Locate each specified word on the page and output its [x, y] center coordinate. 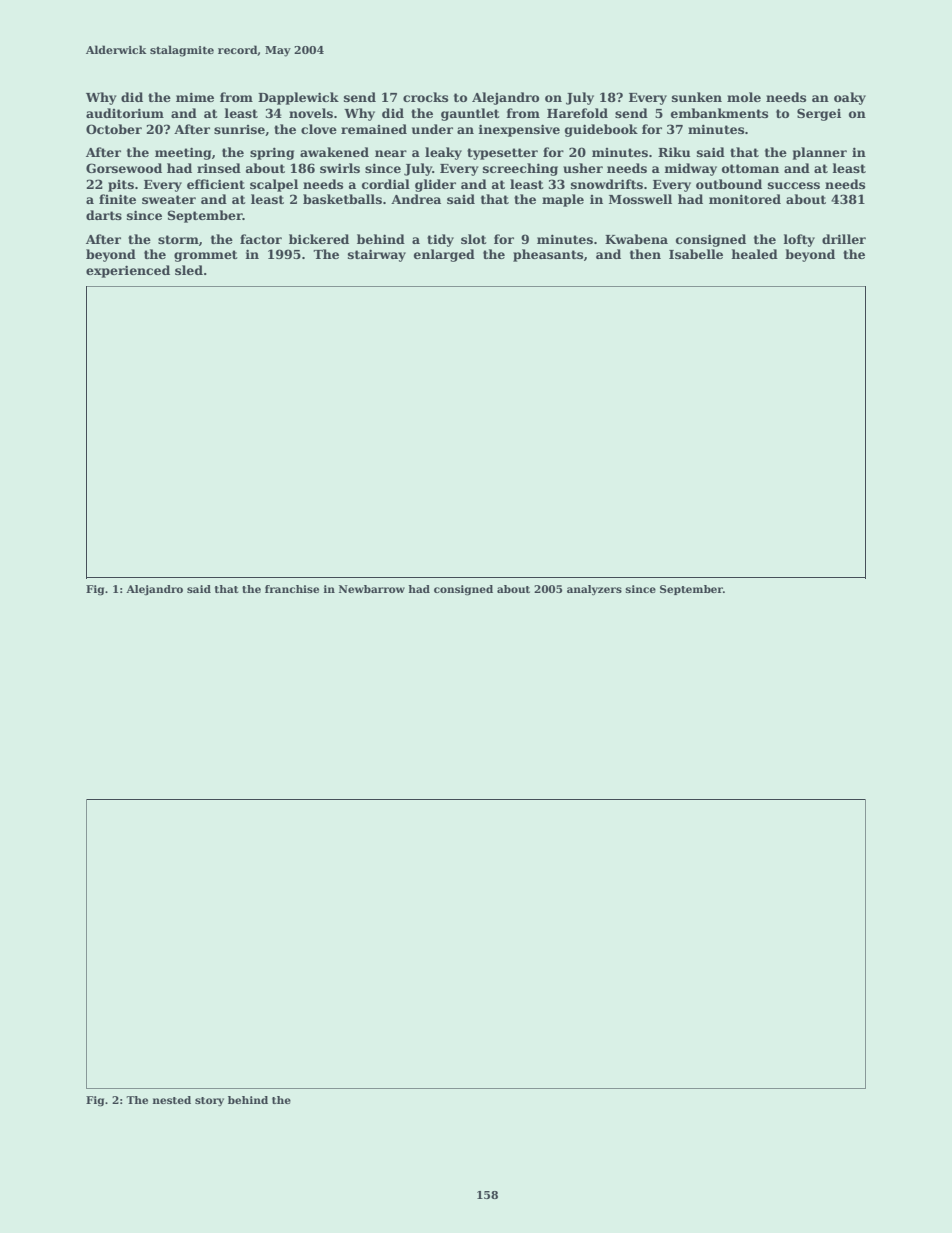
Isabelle [696, 254]
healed [754, 254]
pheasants [548, 255]
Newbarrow [372, 589]
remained [374, 129]
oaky [850, 98]
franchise [292, 589]
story [209, 1102]
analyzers [594, 590]
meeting [183, 153]
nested [172, 1100]
